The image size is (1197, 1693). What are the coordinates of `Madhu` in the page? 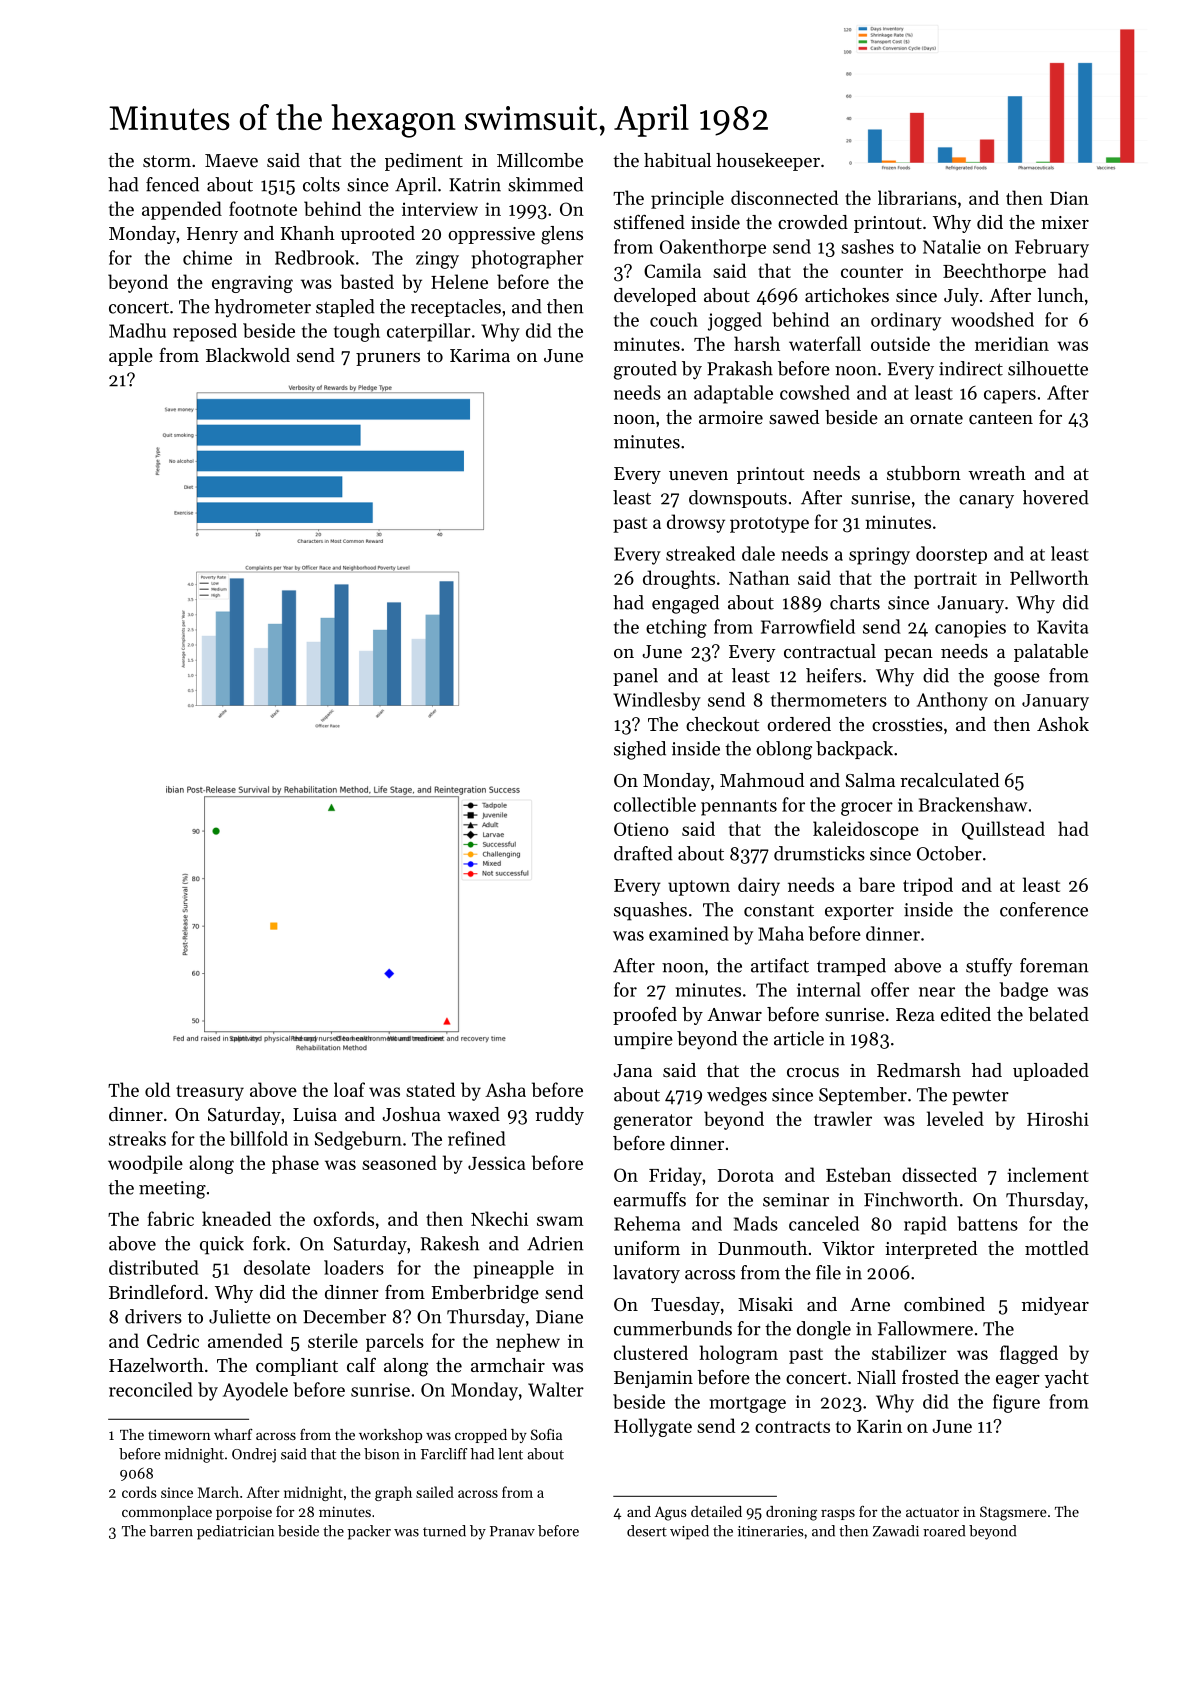 It's located at (137, 330).
